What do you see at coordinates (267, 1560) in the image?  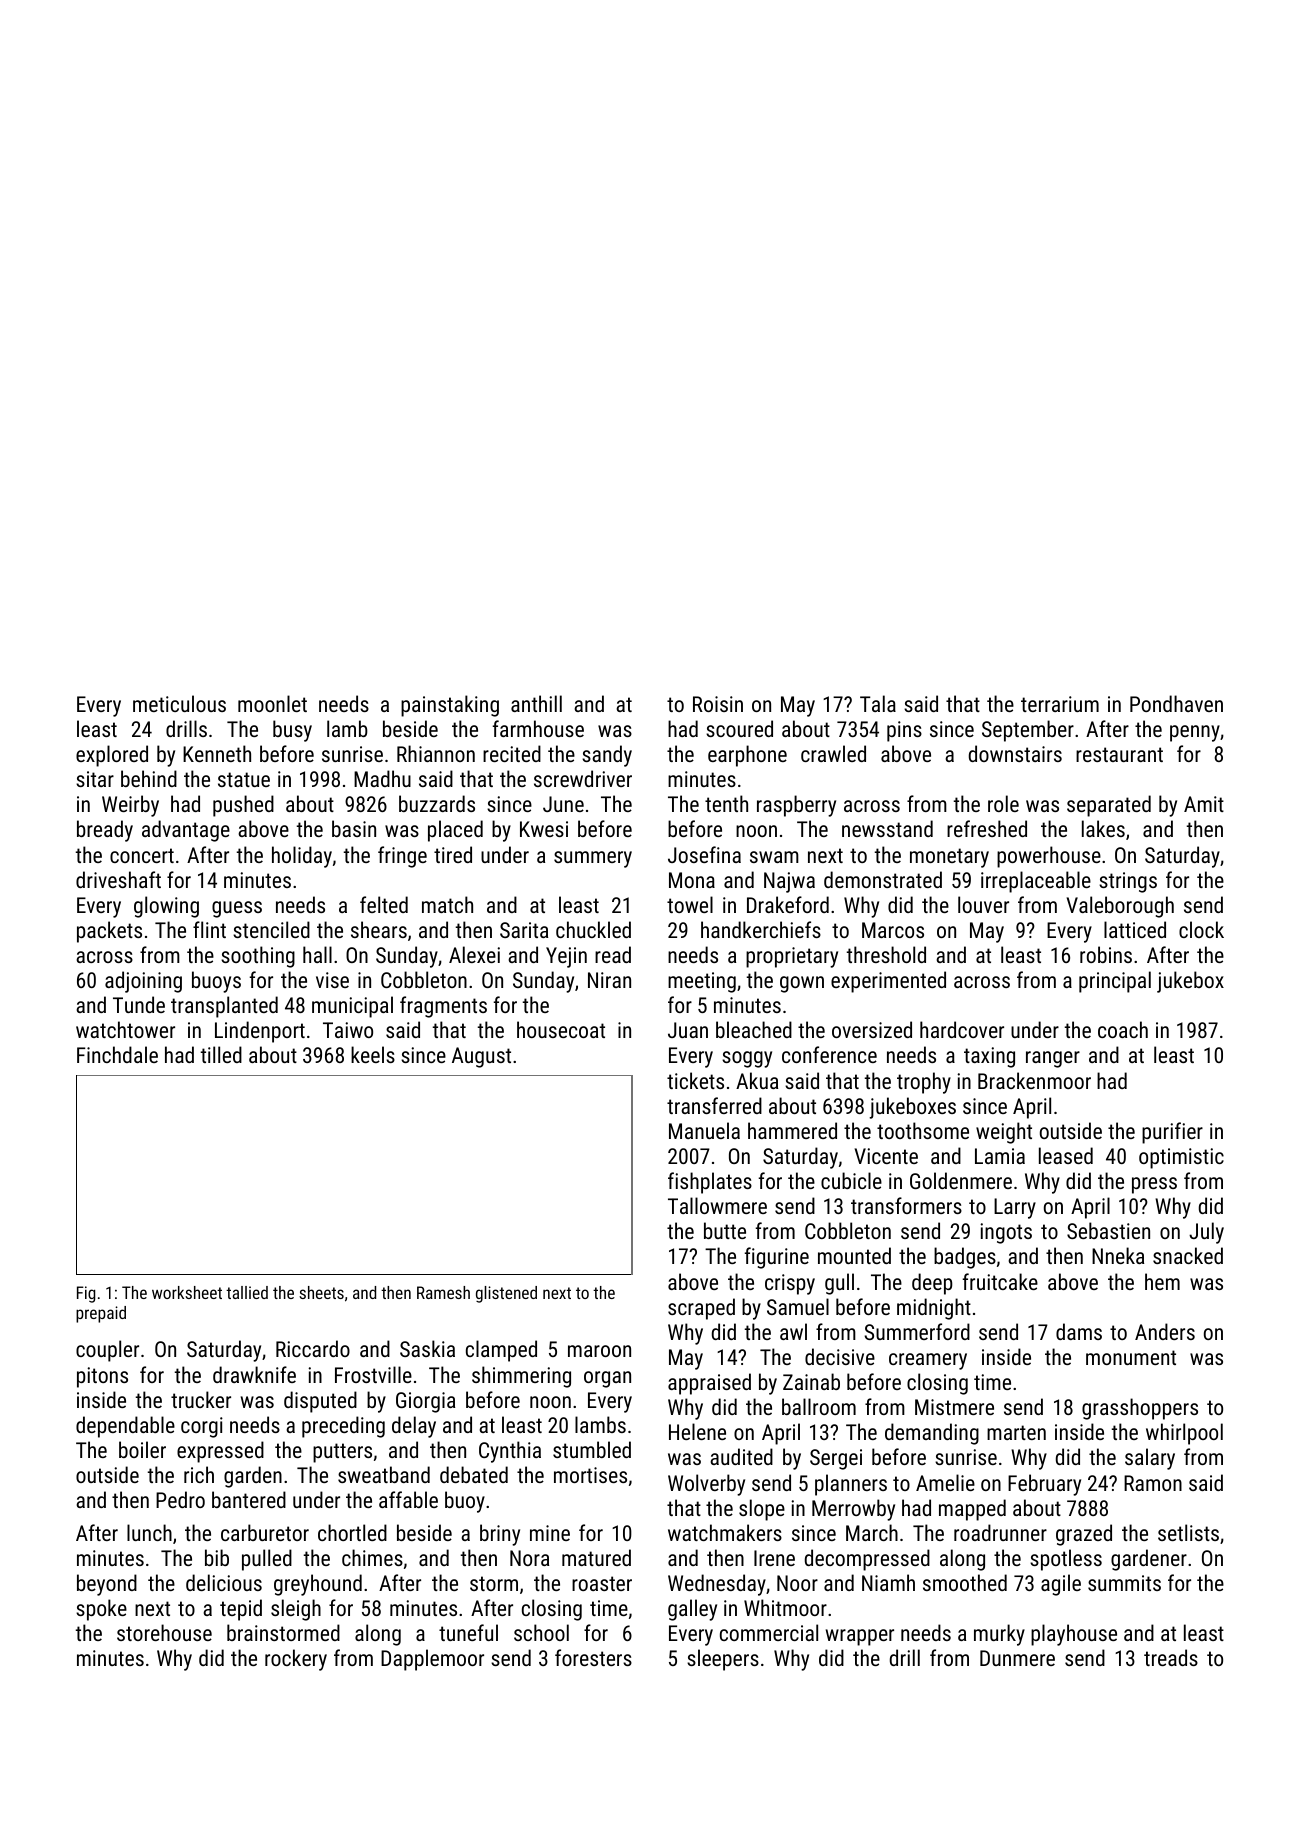 I see `pulled` at bounding box center [267, 1560].
